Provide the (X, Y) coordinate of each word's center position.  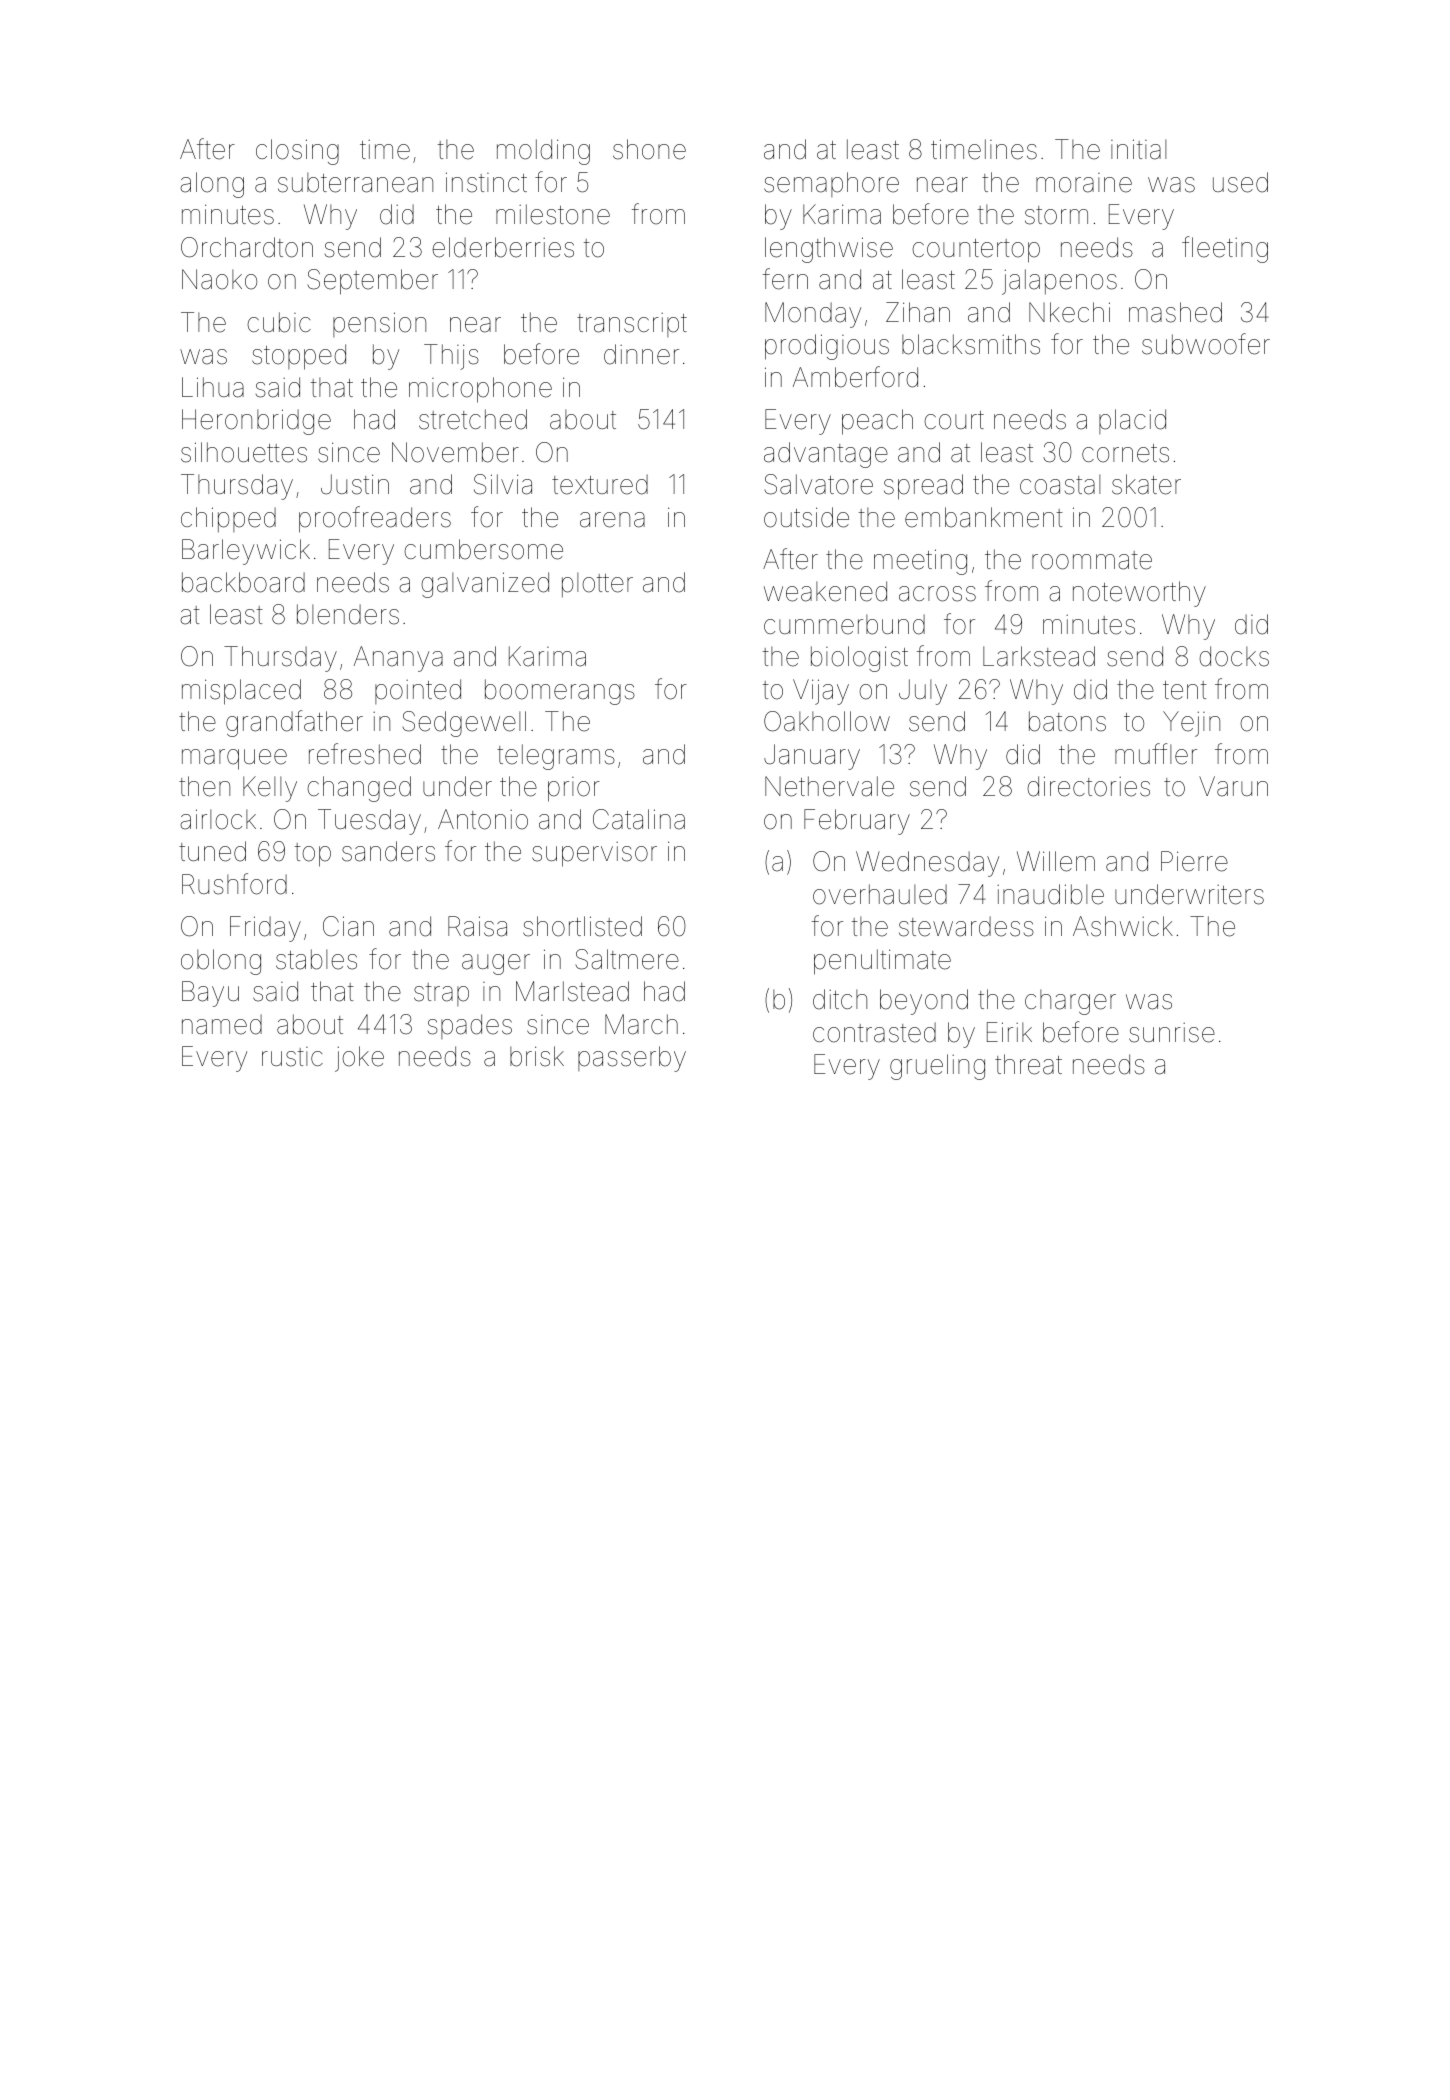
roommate (1092, 560)
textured (600, 484)
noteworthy (1139, 594)
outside (806, 517)
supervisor (594, 854)
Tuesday (369, 822)
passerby (632, 1059)
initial (1138, 149)
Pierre (1194, 861)
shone (649, 149)
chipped (228, 520)
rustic (292, 1057)
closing (297, 152)
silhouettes (244, 452)
